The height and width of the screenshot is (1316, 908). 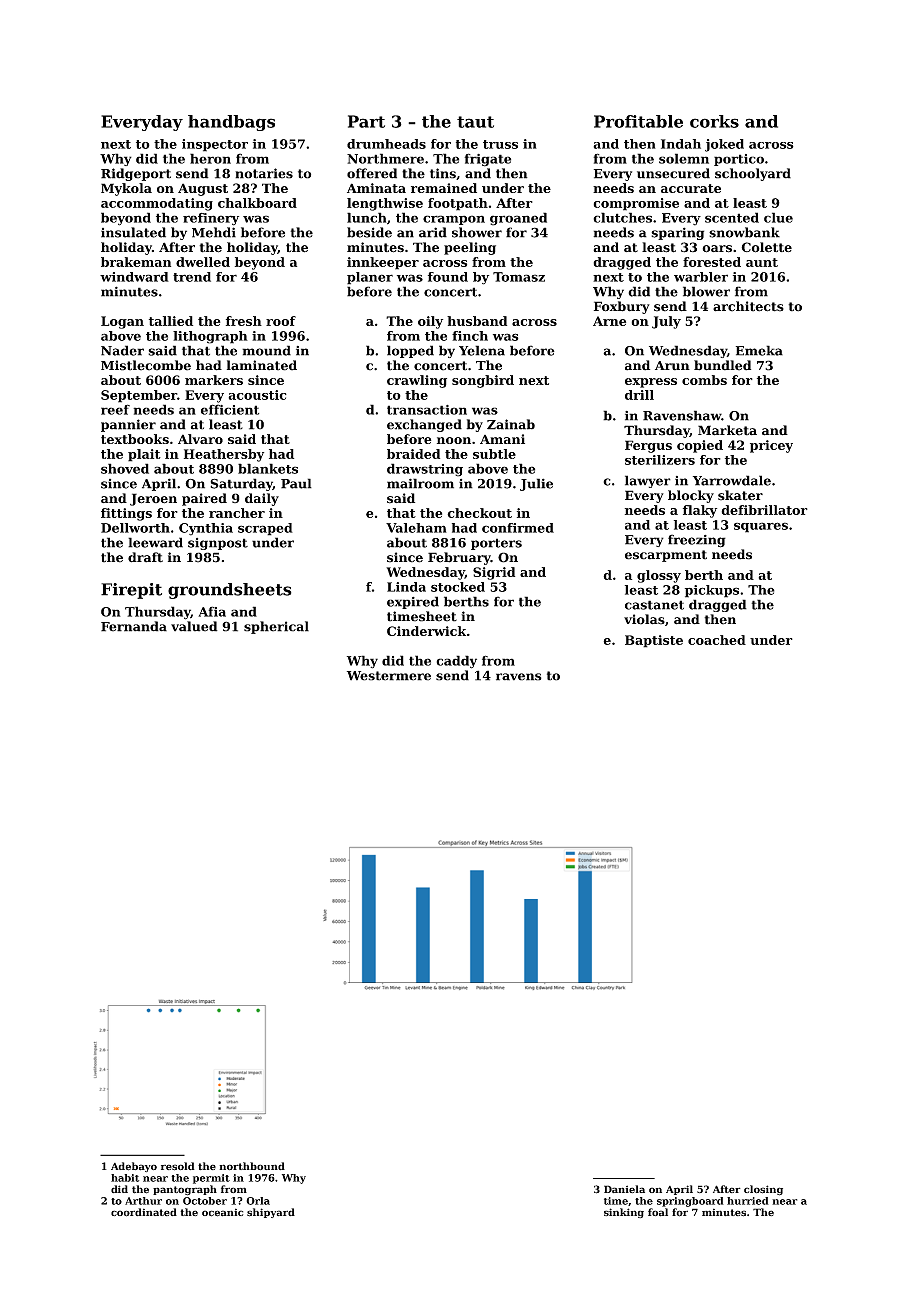 I want to click on oily, so click(x=430, y=322).
